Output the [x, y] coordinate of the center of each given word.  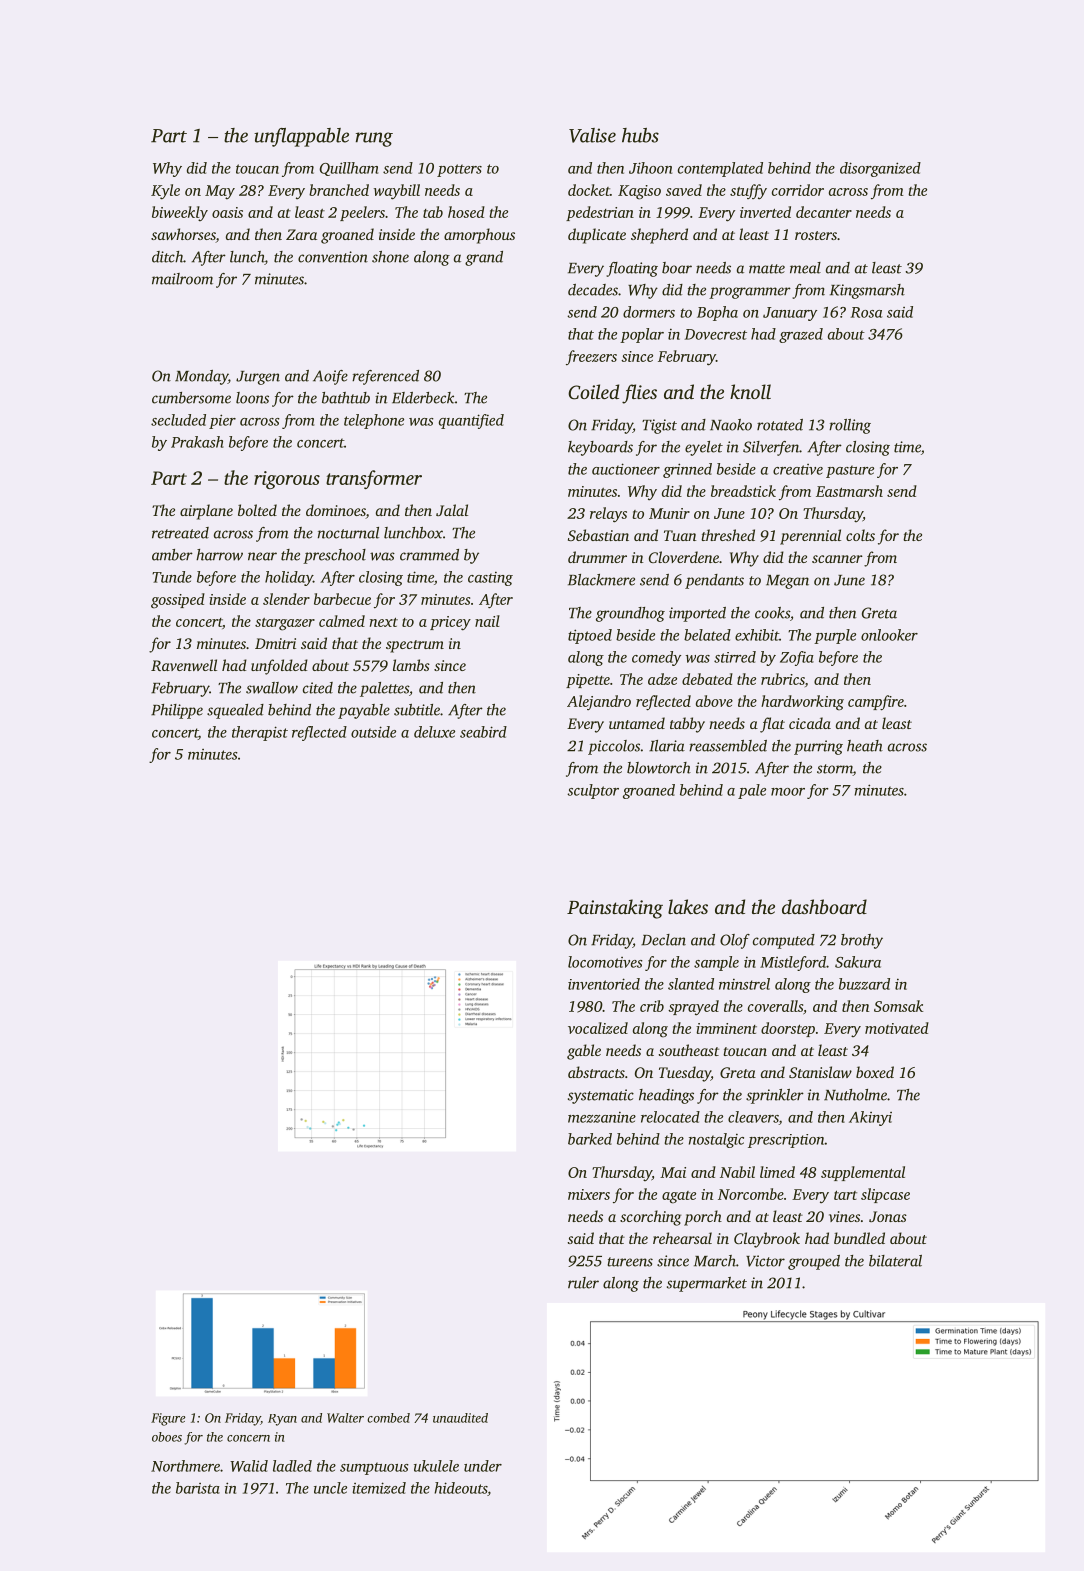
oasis [227, 212]
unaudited [460, 1418]
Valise [592, 135]
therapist [260, 733]
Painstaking [615, 909]
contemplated [720, 169]
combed [388, 1418]
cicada [810, 723]
